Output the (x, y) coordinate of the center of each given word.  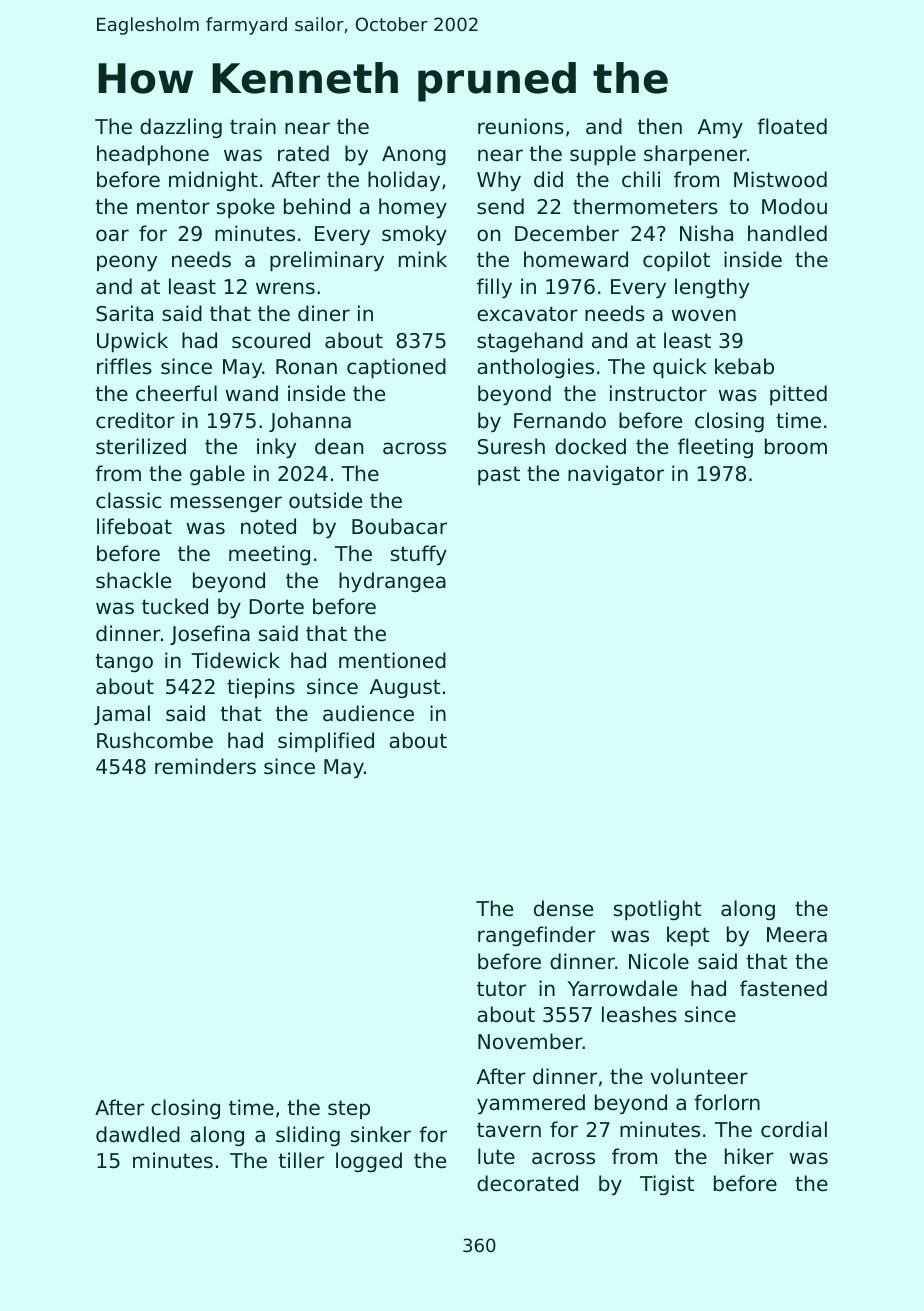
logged (369, 1162)
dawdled (138, 1134)
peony (127, 263)
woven (704, 315)
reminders (205, 766)
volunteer (699, 1076)
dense (563, 908)
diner (324, 313)
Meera (797, 935)
